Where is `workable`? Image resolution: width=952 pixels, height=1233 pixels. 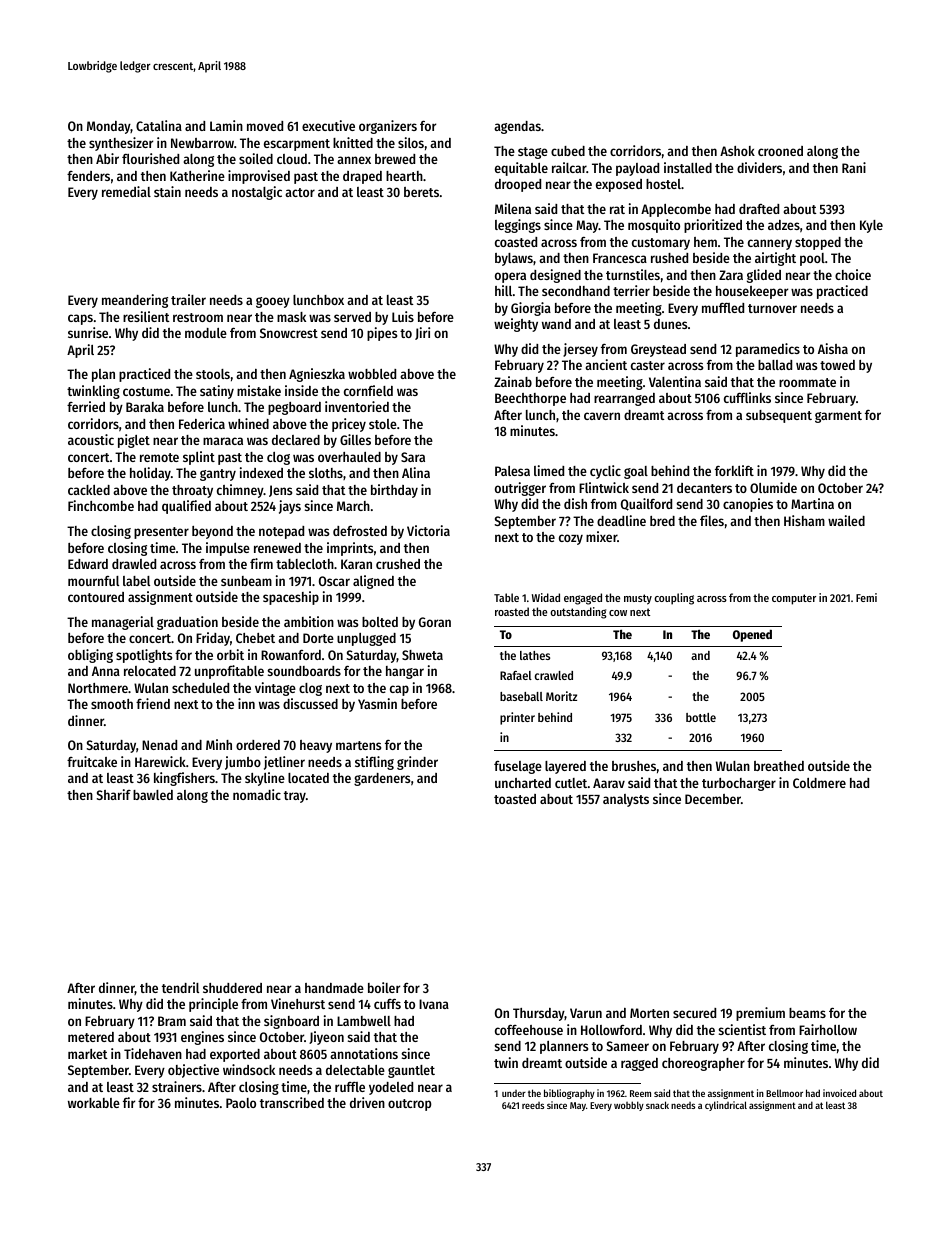 workable is located at coordinates (94, 1103).
